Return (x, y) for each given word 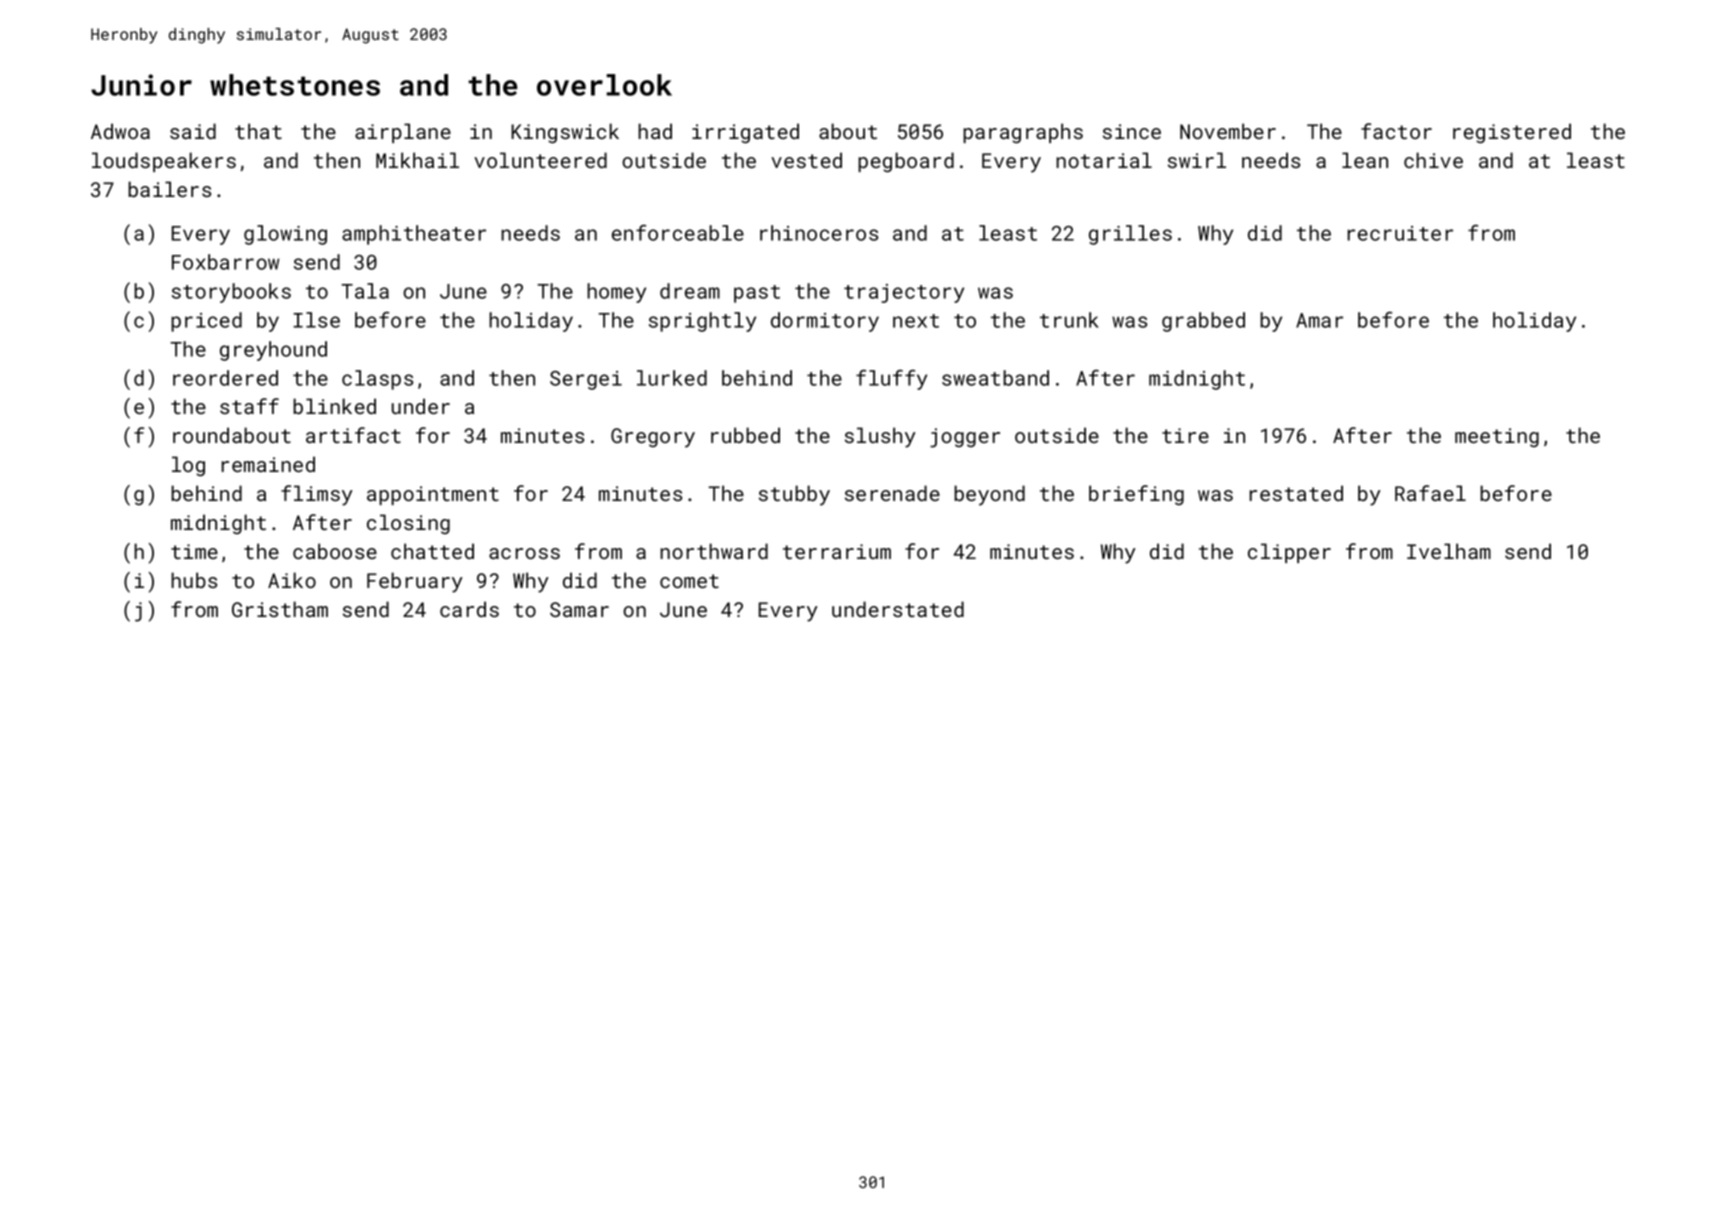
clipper (1289, 553)
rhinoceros (819, 233)
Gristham (280, 609)
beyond (989, 495)
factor (1396, 131)
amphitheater (414, 235)
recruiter (1400, 233)
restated (1296, 493)
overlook (604, 85)
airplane (403, 133)
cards (469, 609)
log (188, 466)
